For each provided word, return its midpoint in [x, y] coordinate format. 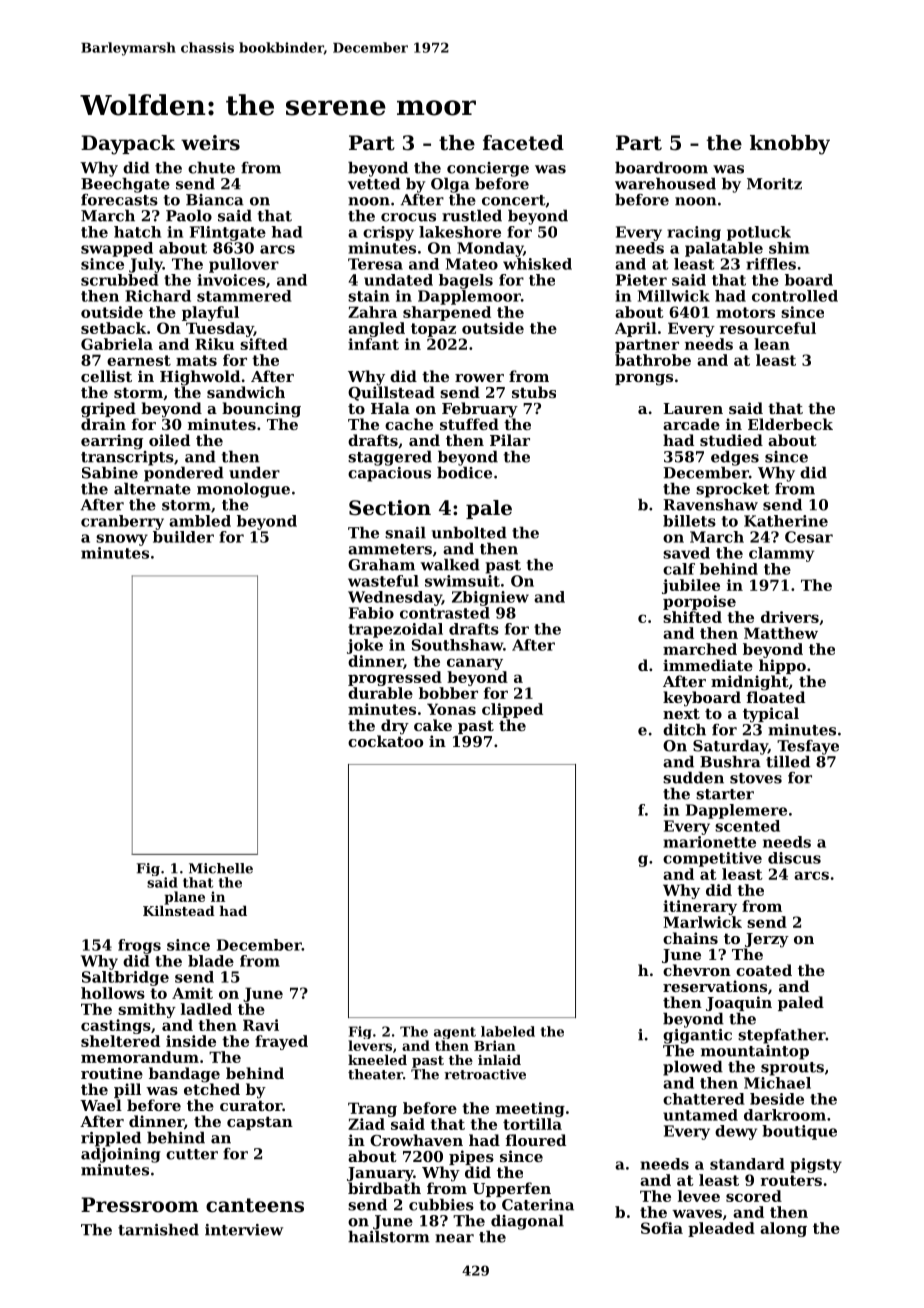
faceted [523, 143]
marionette [709, 842]
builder [183, 537]
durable [380, 693]
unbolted [469, 532]
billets [689, 521]
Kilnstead [179, 910]
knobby [790, 145]
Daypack [128, 145]
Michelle [221, 868]
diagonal [527, 1222]
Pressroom [140, 1205]
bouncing [261, 410]
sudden [693, 777]
